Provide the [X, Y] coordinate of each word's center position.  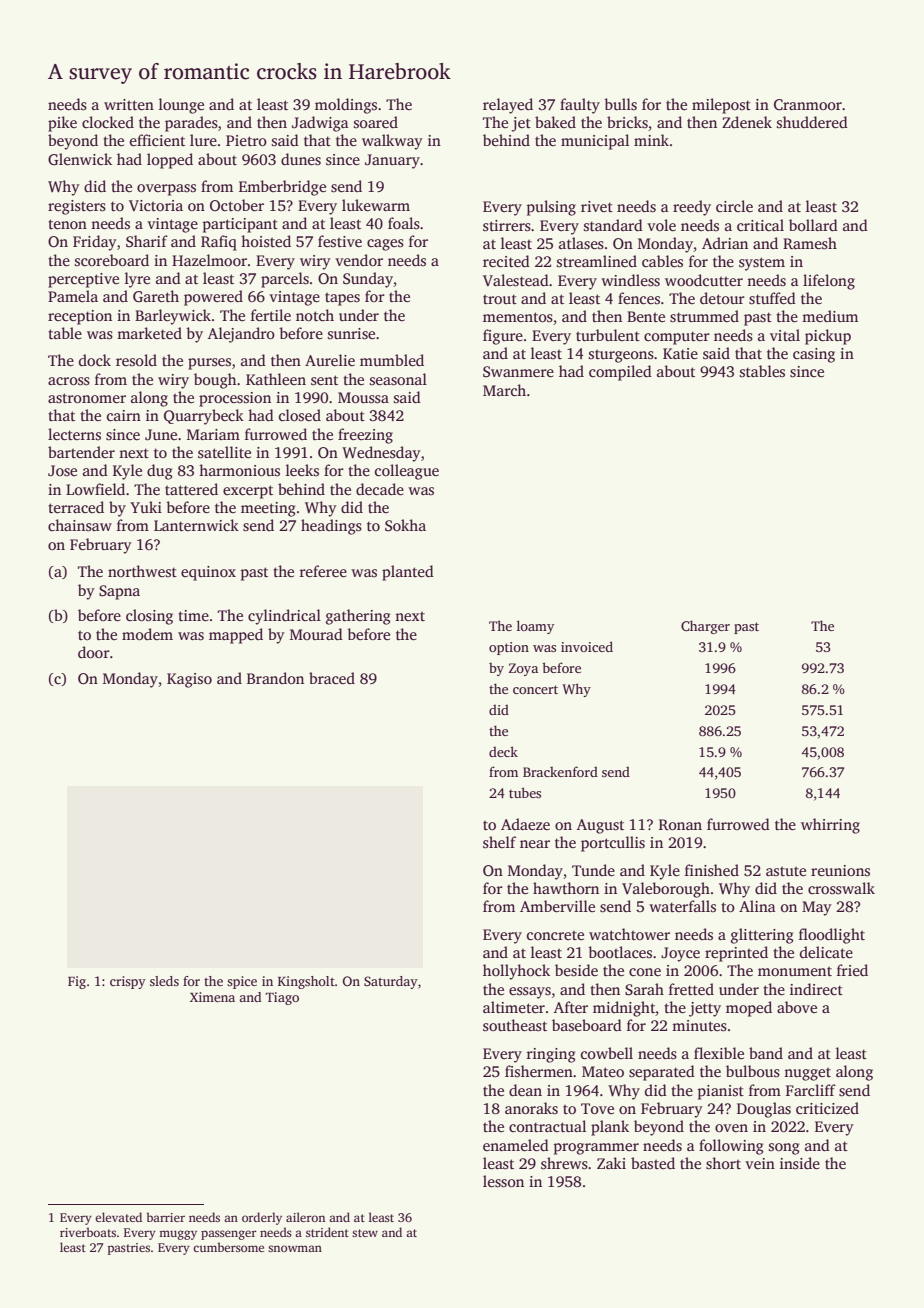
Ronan [680, 824]
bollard [813, 225]
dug [160, 472]
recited [506, 261]
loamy [535, 627]
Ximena [212, 997]
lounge [181, 106]
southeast [515, 1025]
